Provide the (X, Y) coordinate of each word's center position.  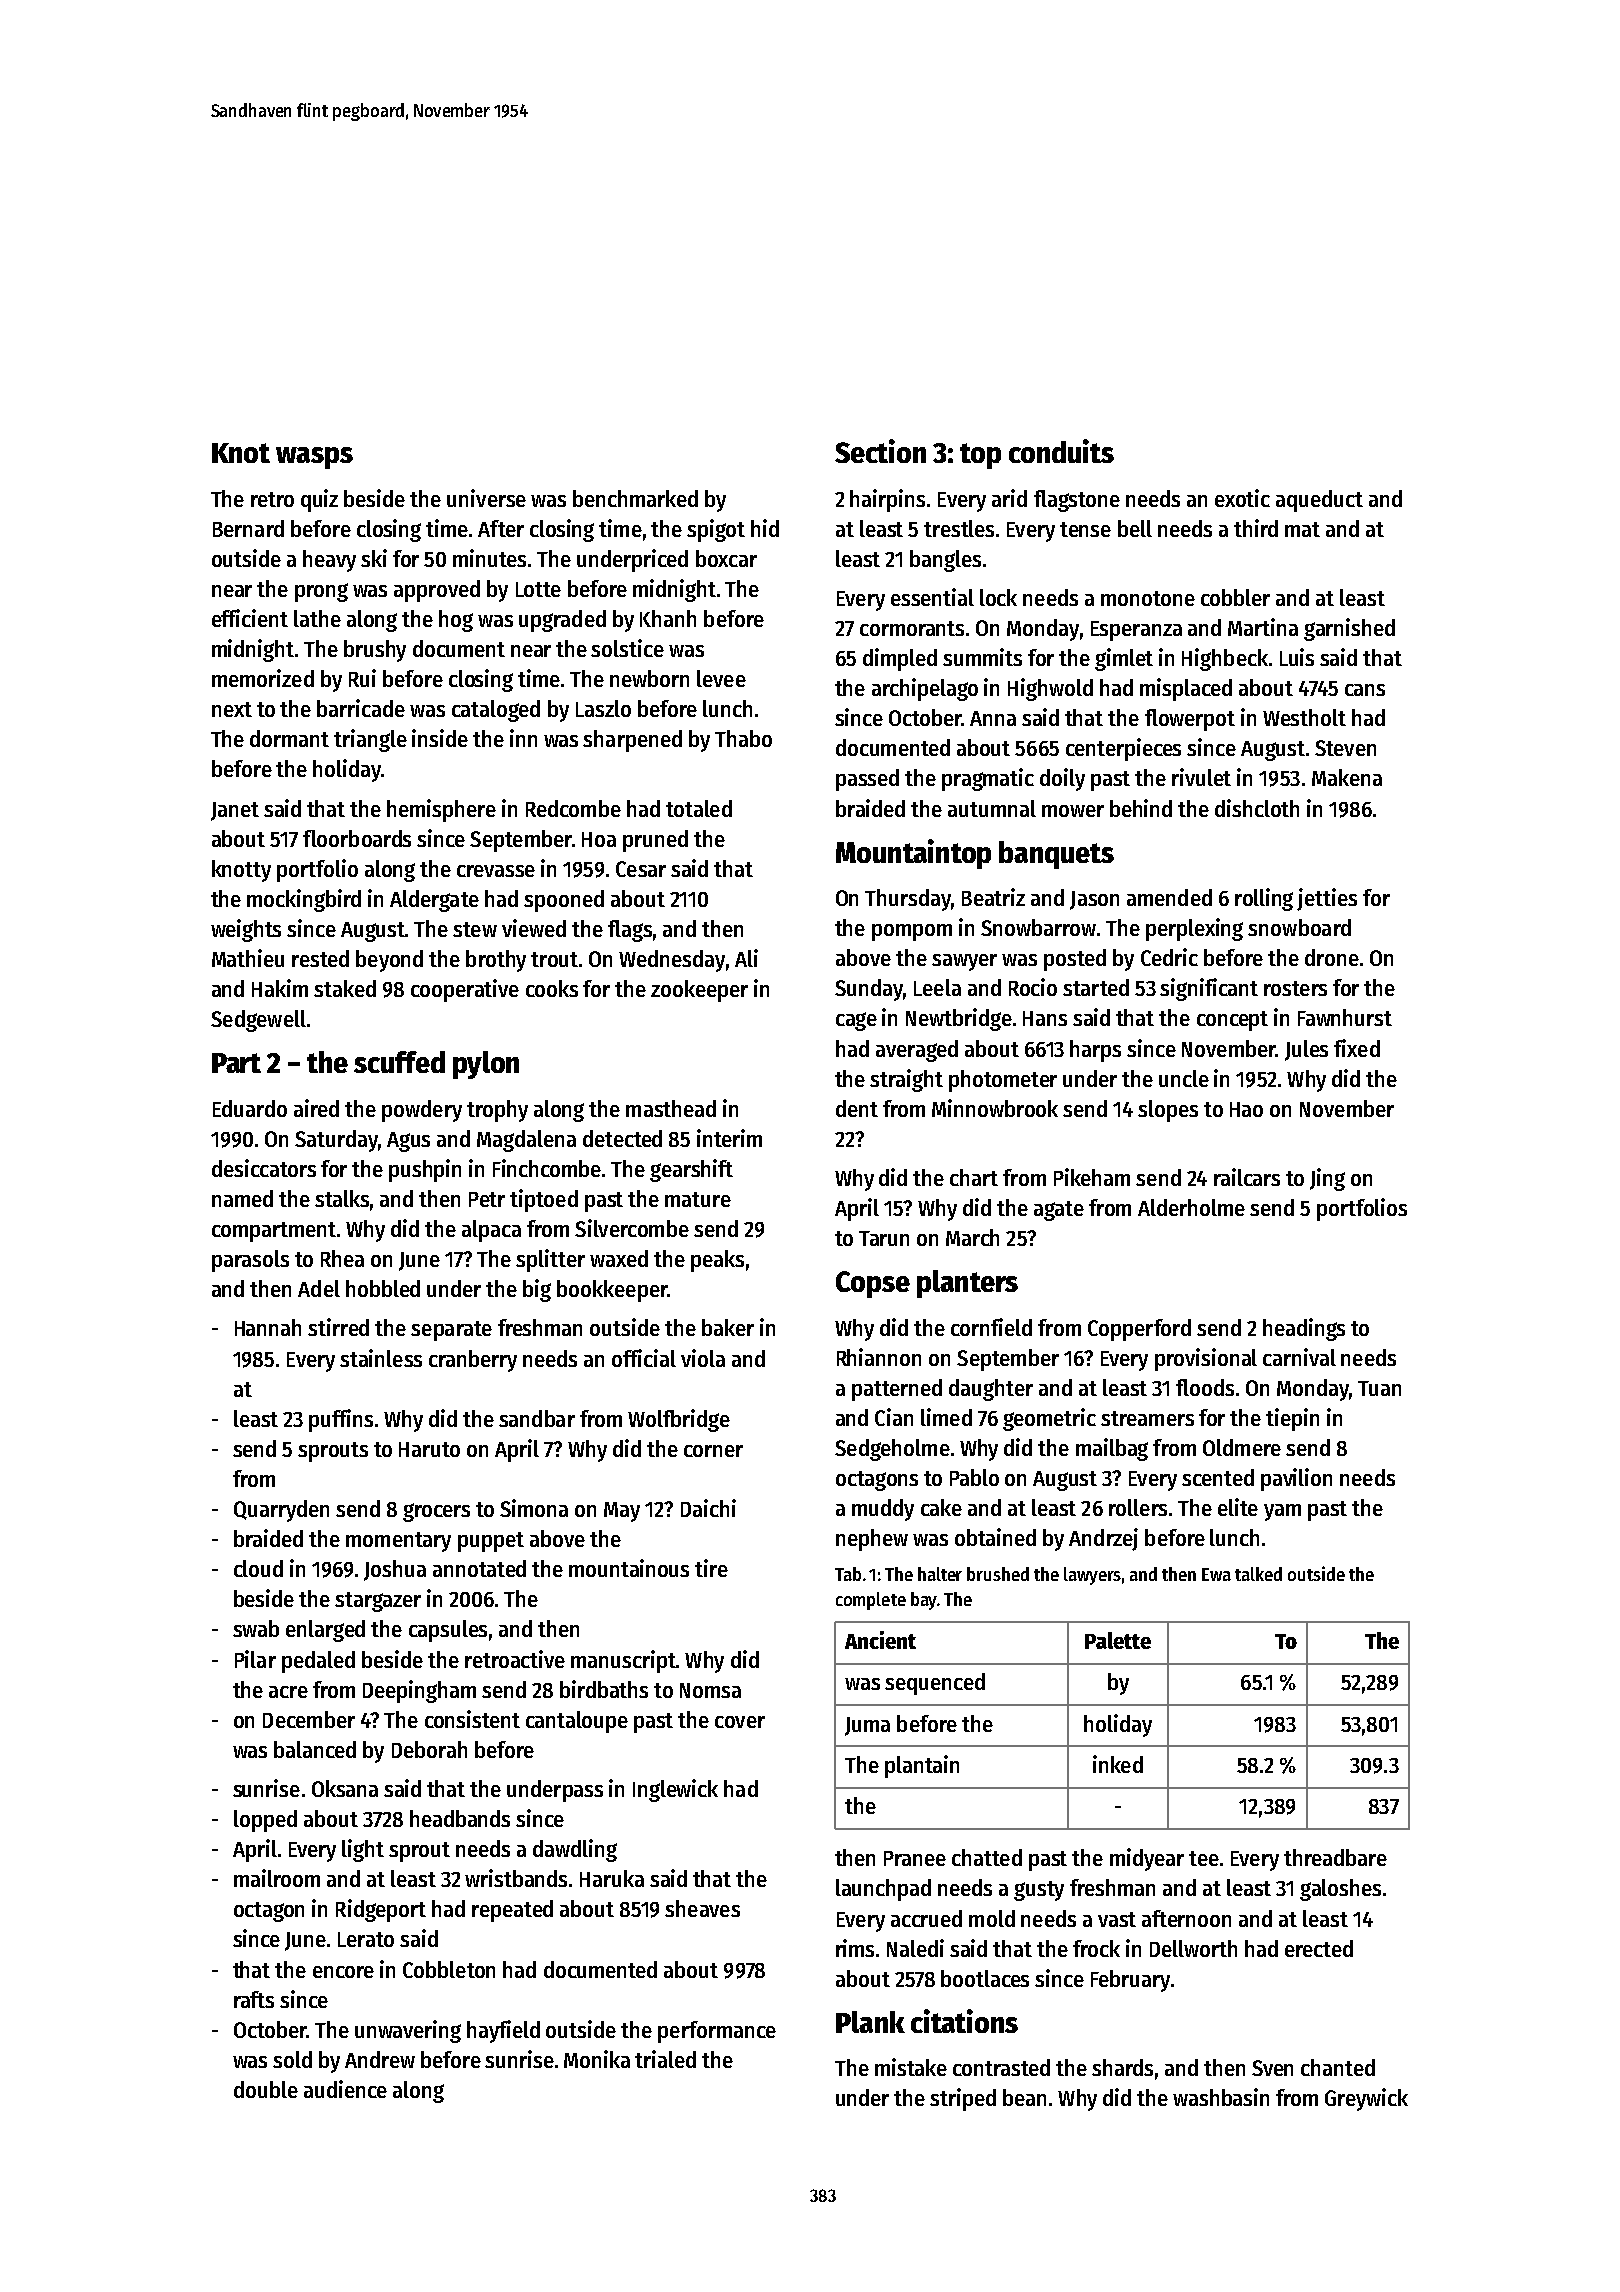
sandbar (537, 1418)
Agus (408, 1142)
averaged (917, 1051)
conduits (1061, 451)
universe (486, 498)
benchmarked (635, 498)
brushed (998, 1574)
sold (292, 2059)
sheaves (702, 1908)
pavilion (1296, 1479)
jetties (1327, 899)
